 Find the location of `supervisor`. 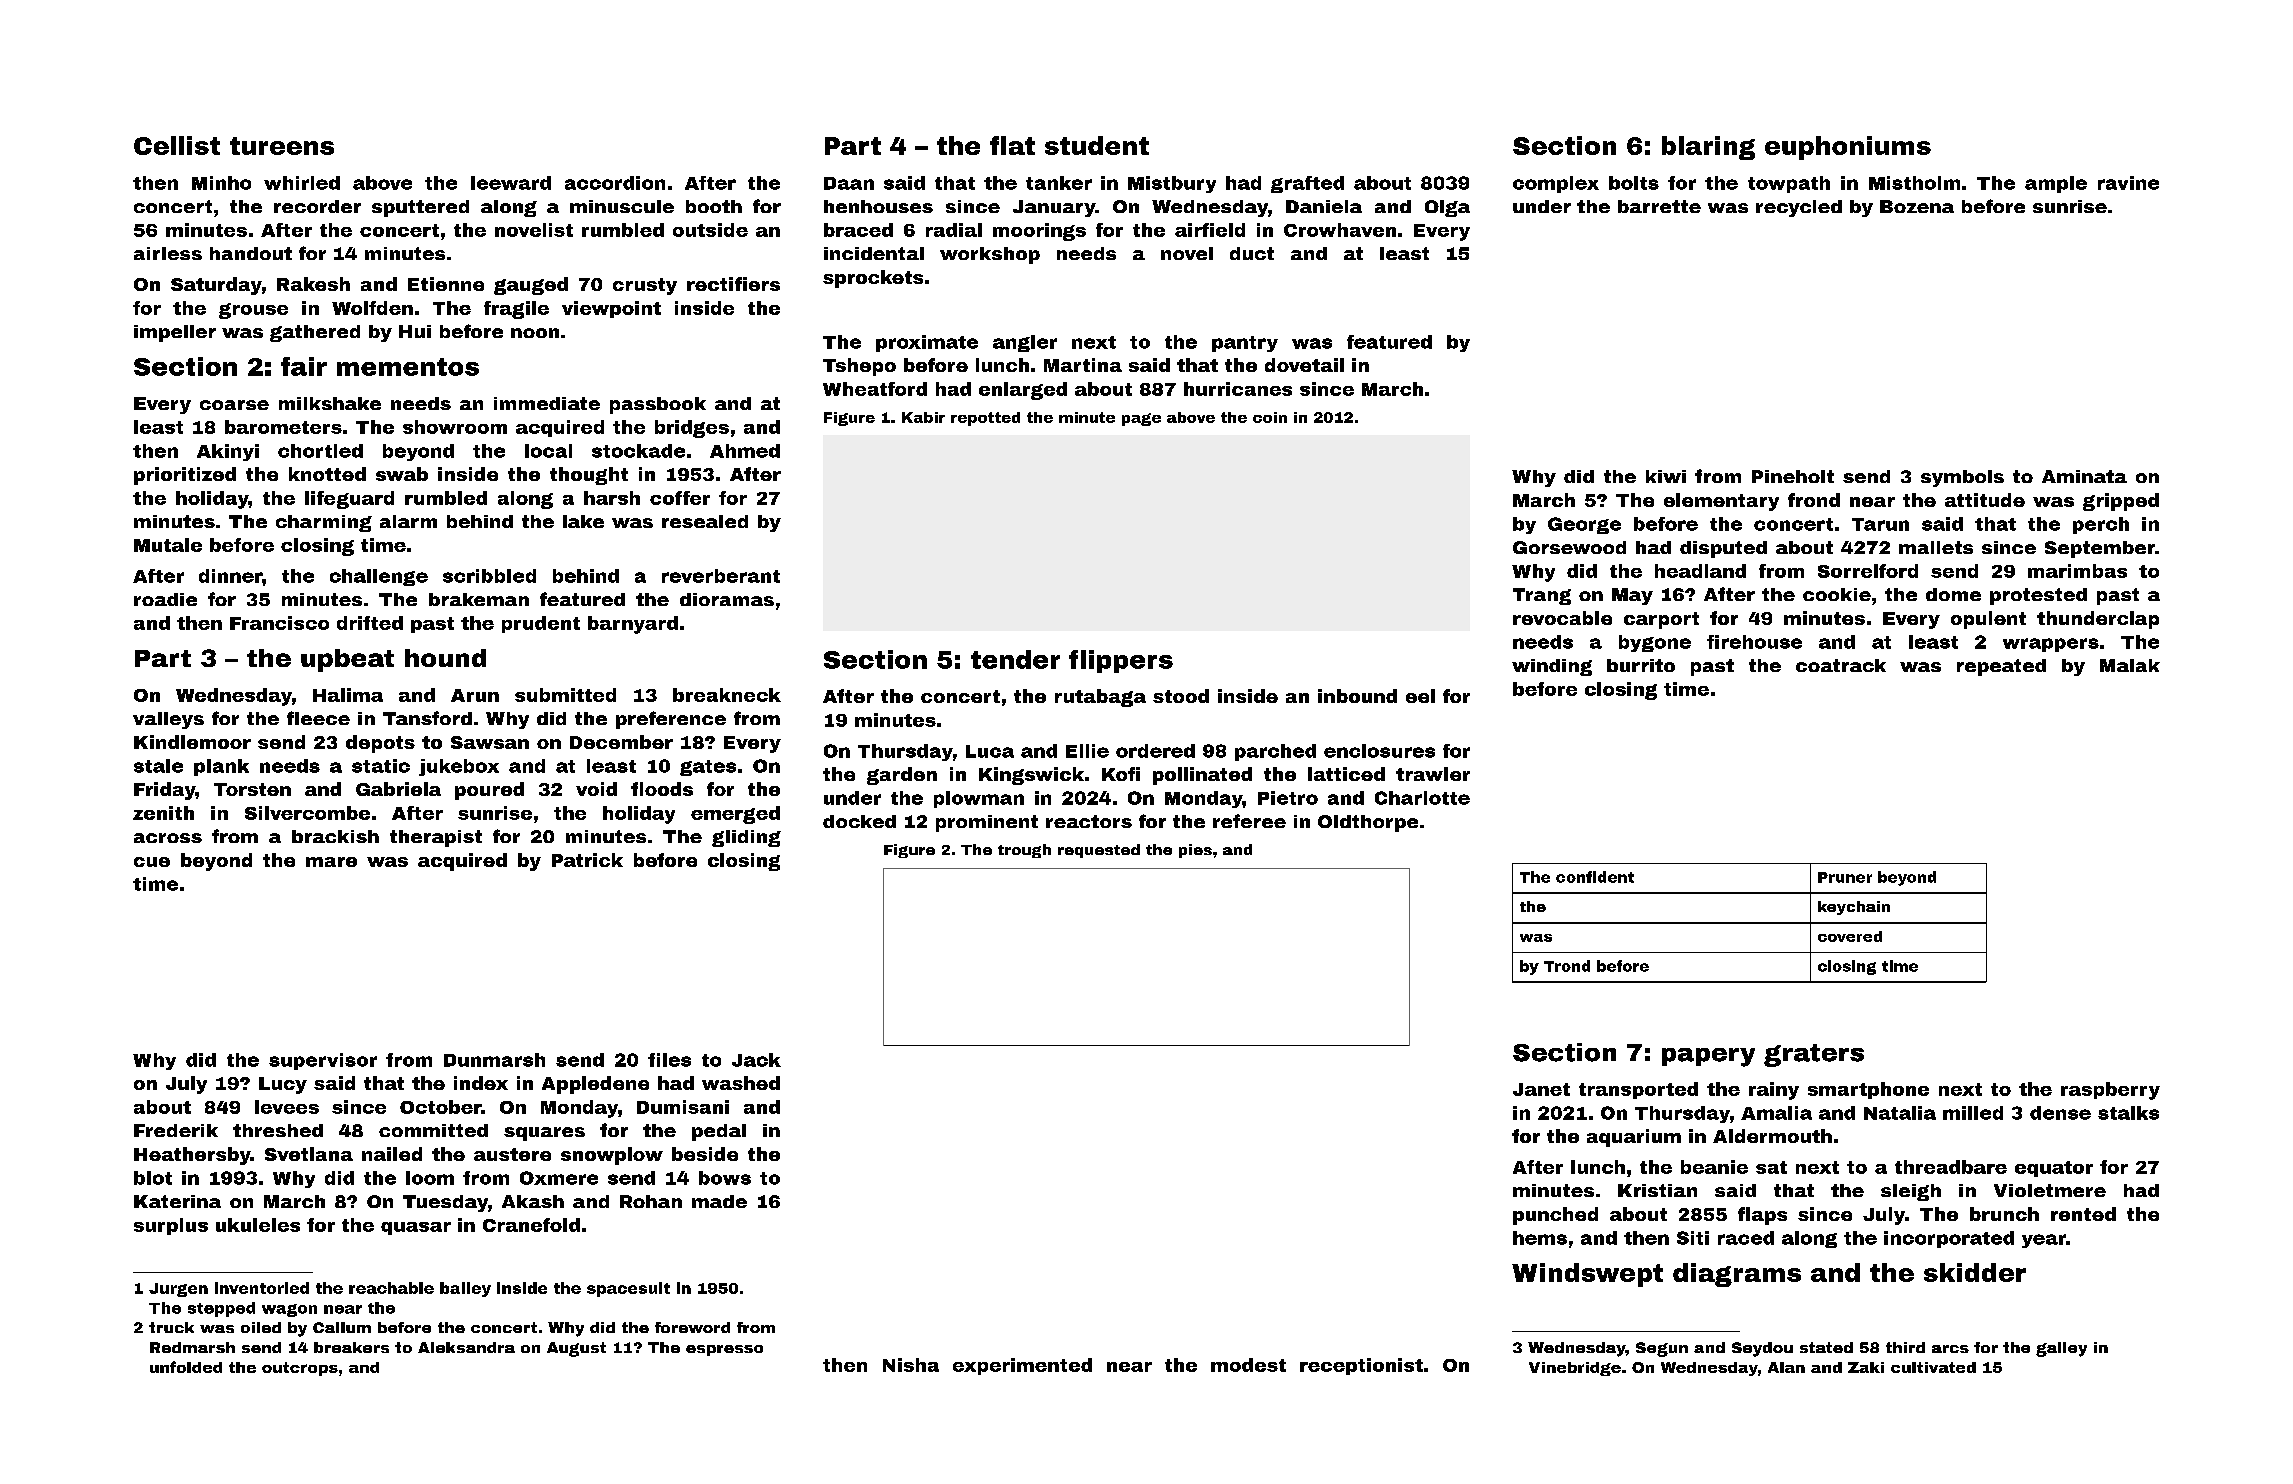

supervisor is located at coordinates (323, 1061).
